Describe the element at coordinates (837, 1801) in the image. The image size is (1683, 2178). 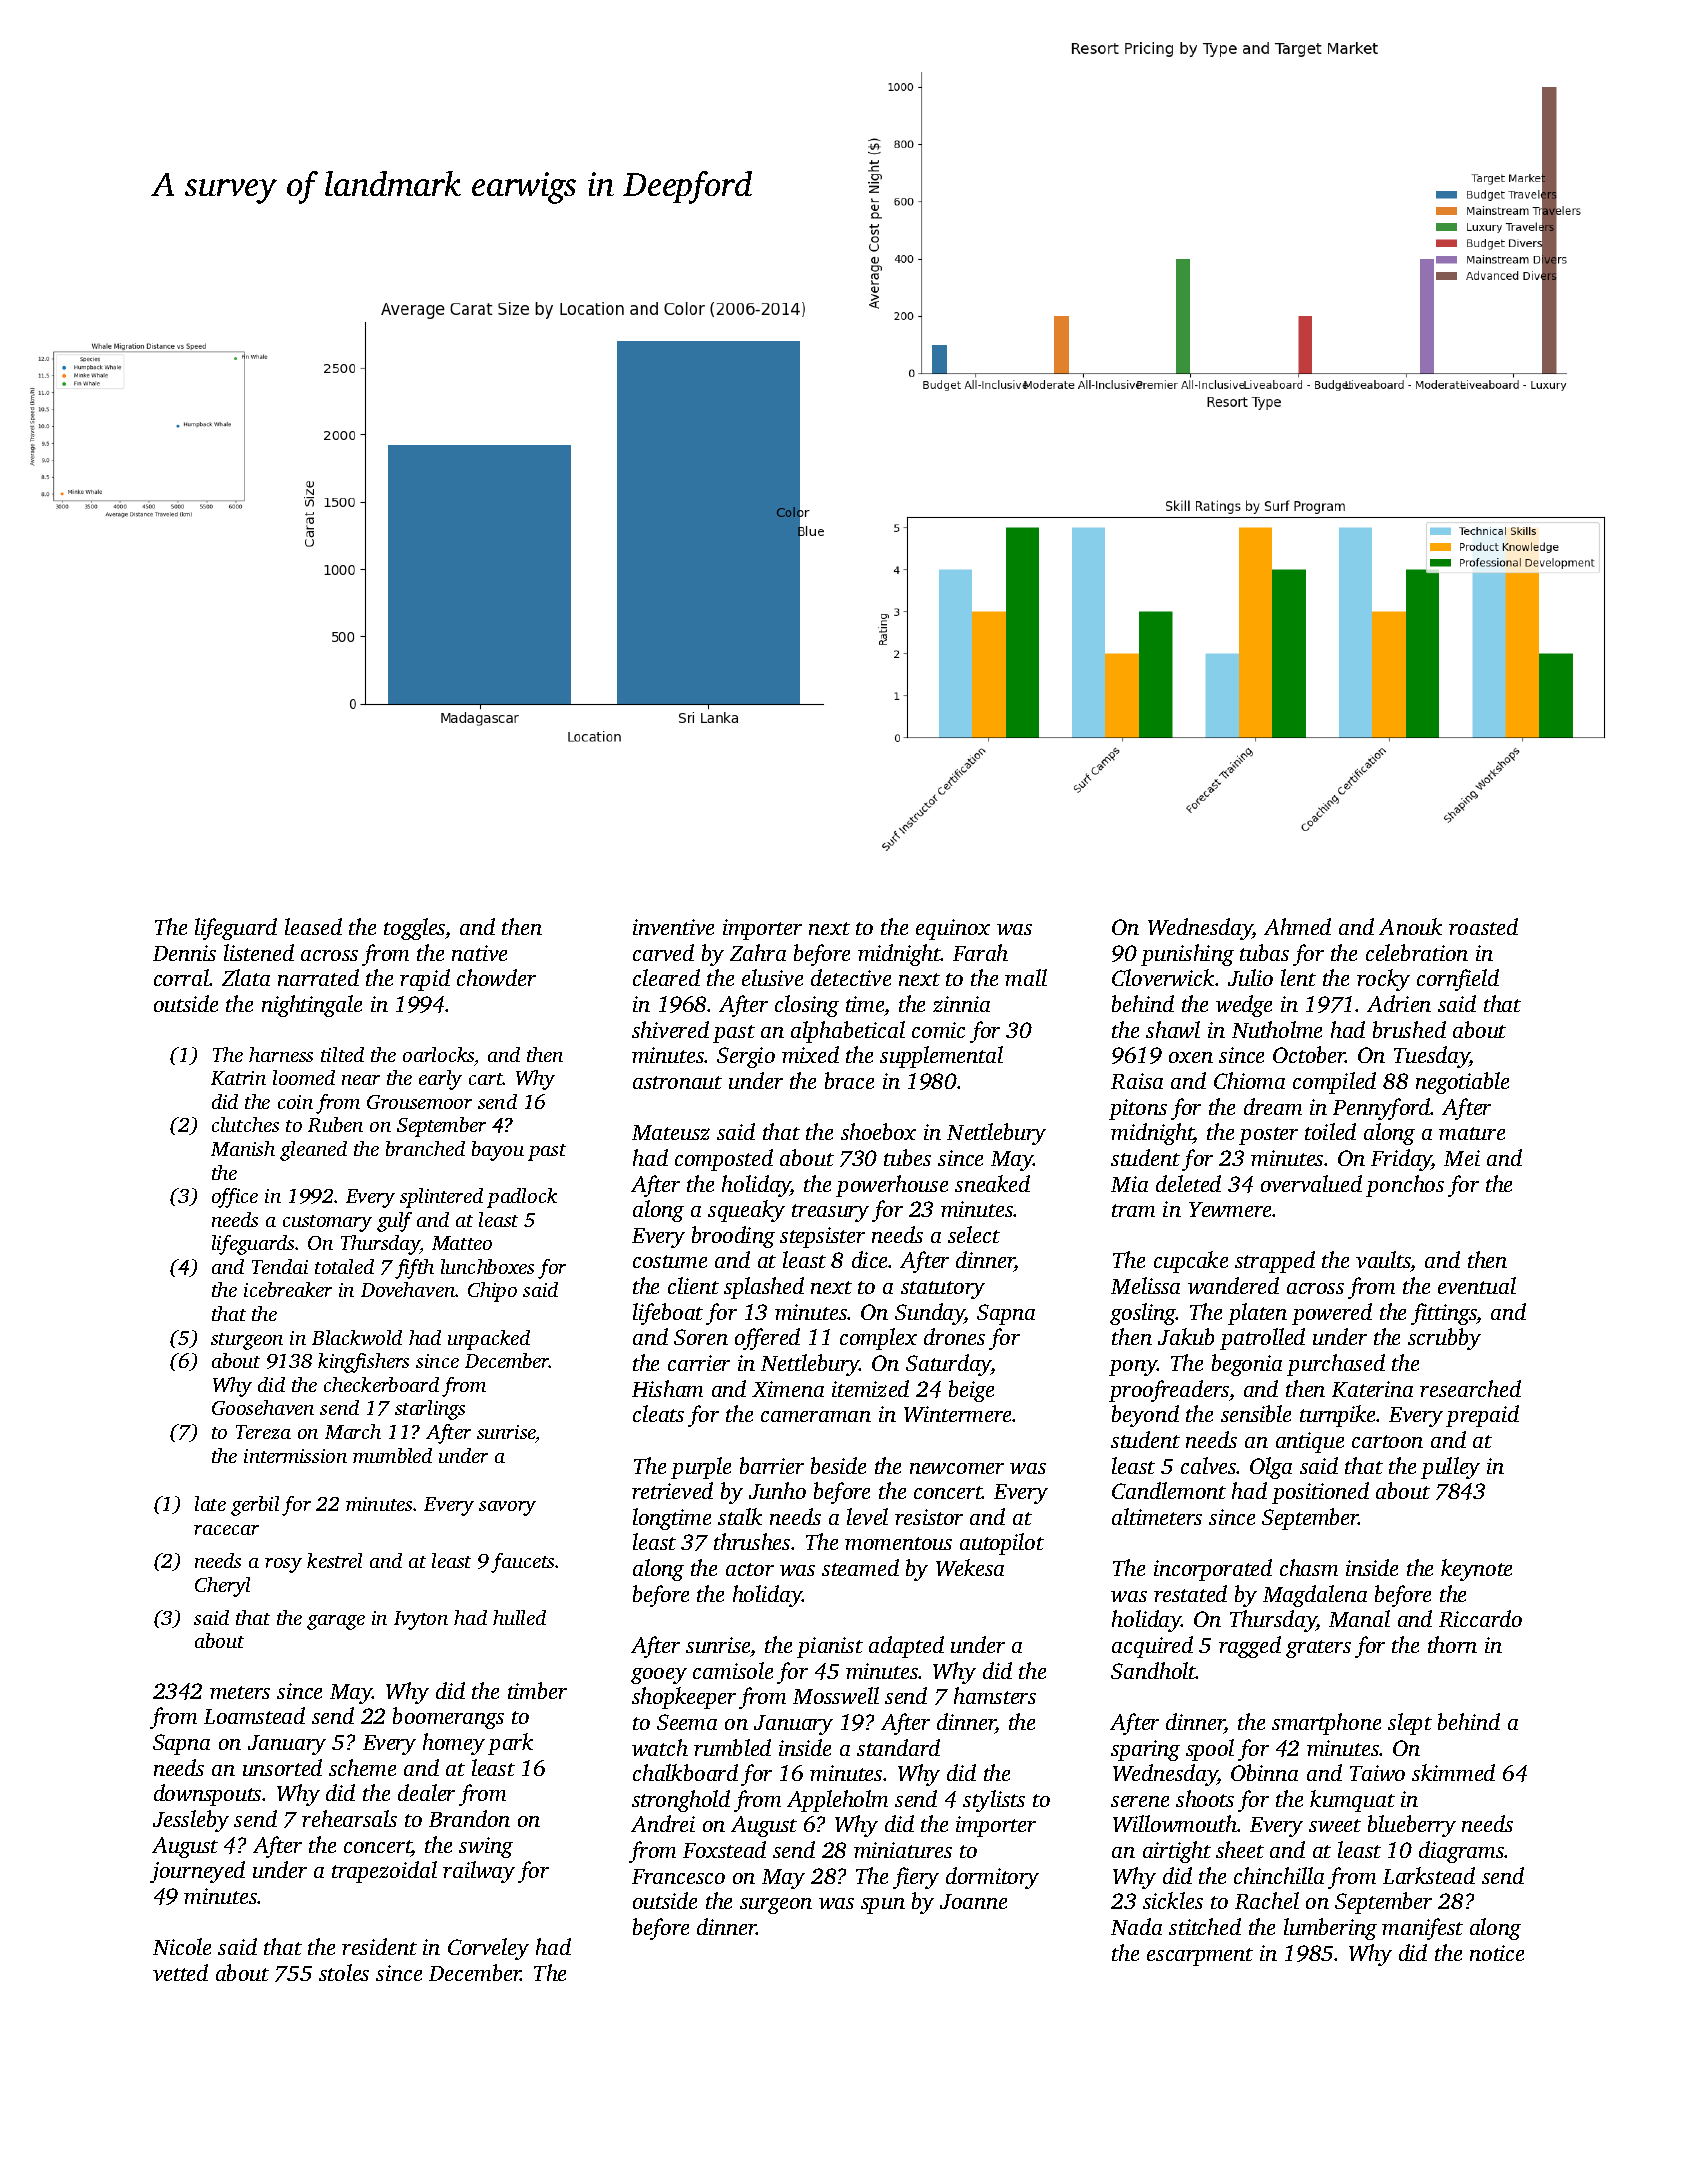
I see `Appleholm` at that location.
